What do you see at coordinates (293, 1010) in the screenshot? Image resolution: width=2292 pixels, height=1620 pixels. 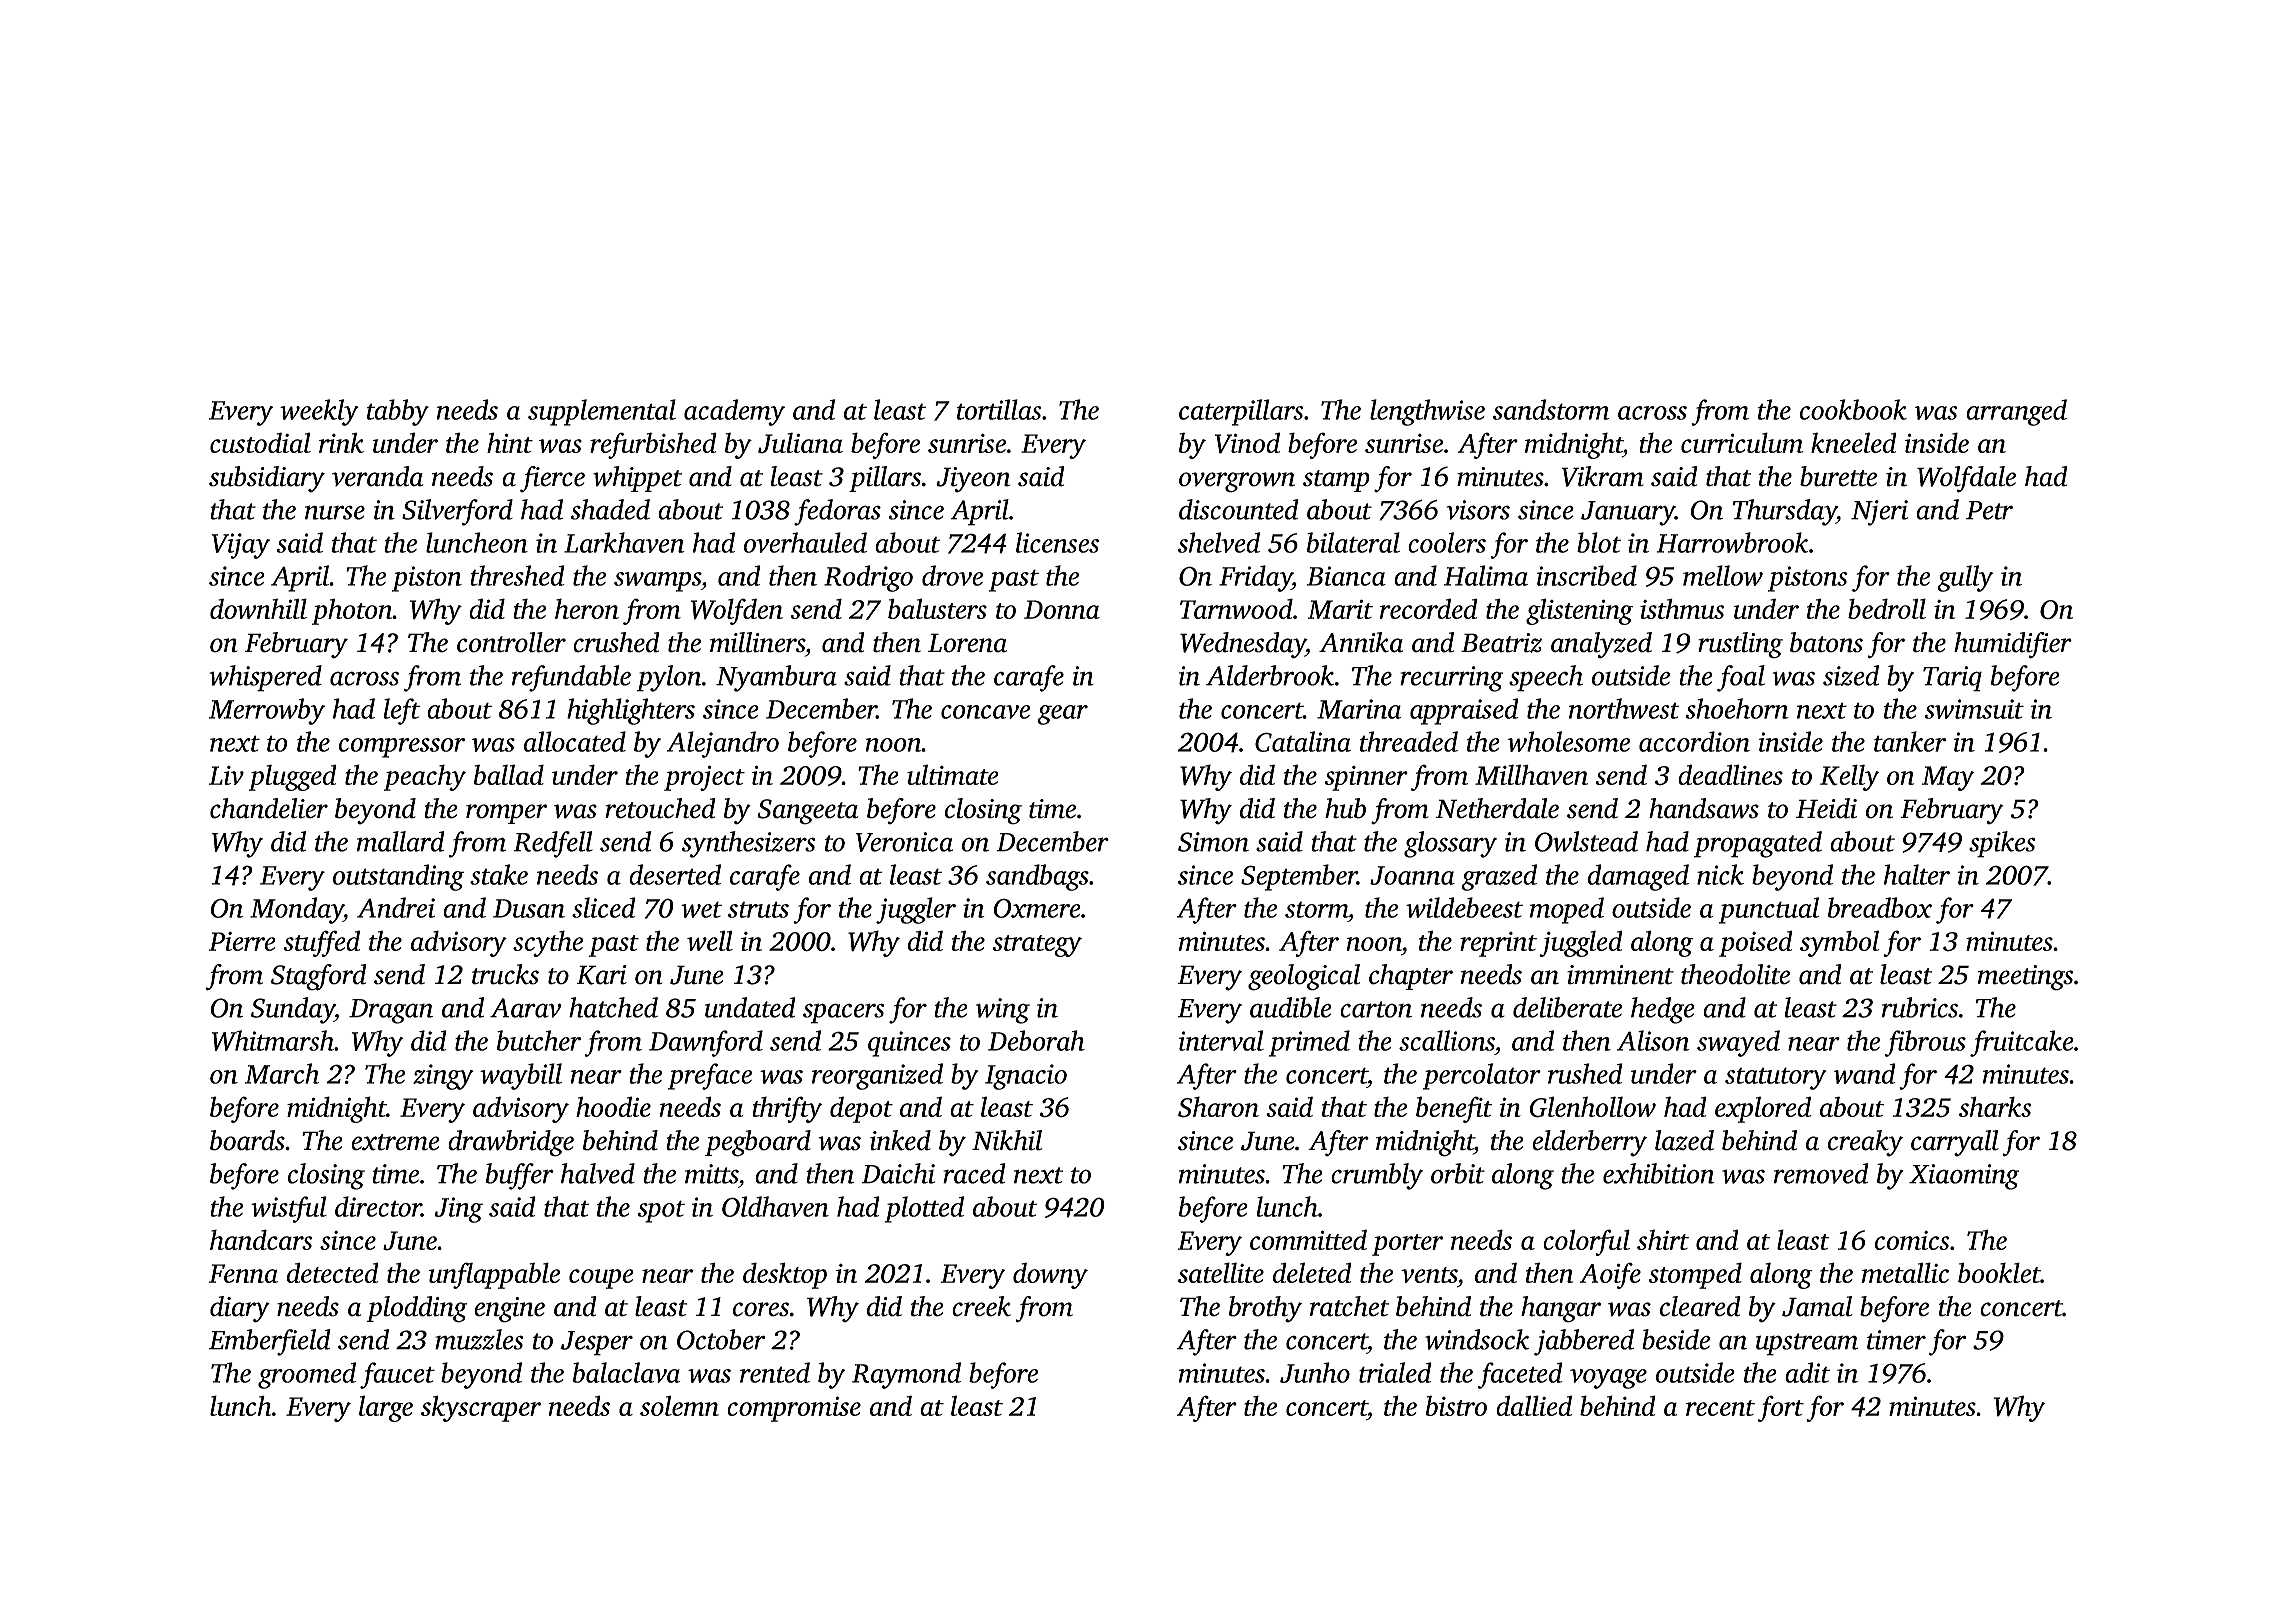 I see `Sunday` at bounding box center [293, 1010].
